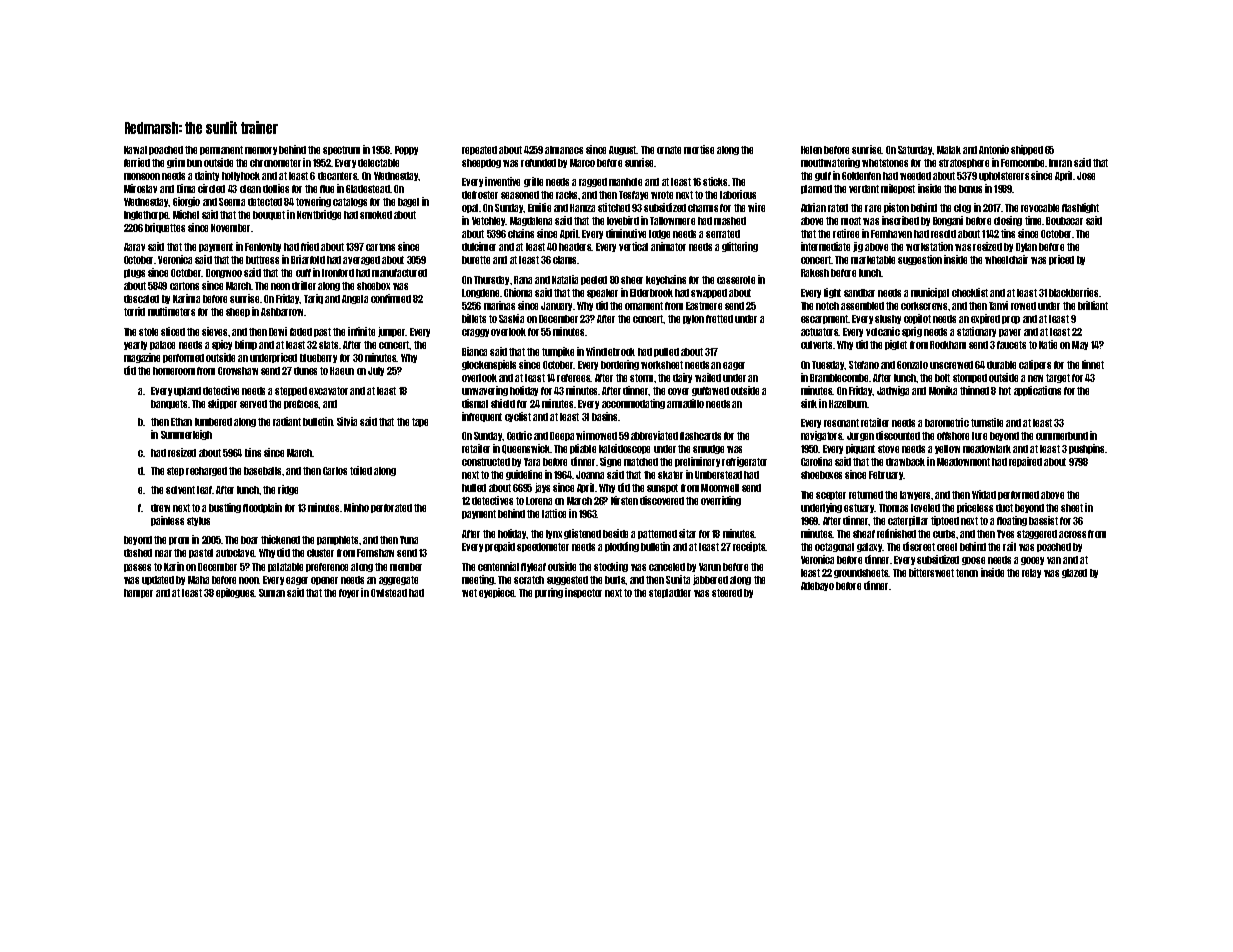 Image resolution: width=1233 pixels, height=952 pixels. What do you see at coordinates (480, 195) in the screenshot?
I see `defroster` at bounding box center [480, 195].
